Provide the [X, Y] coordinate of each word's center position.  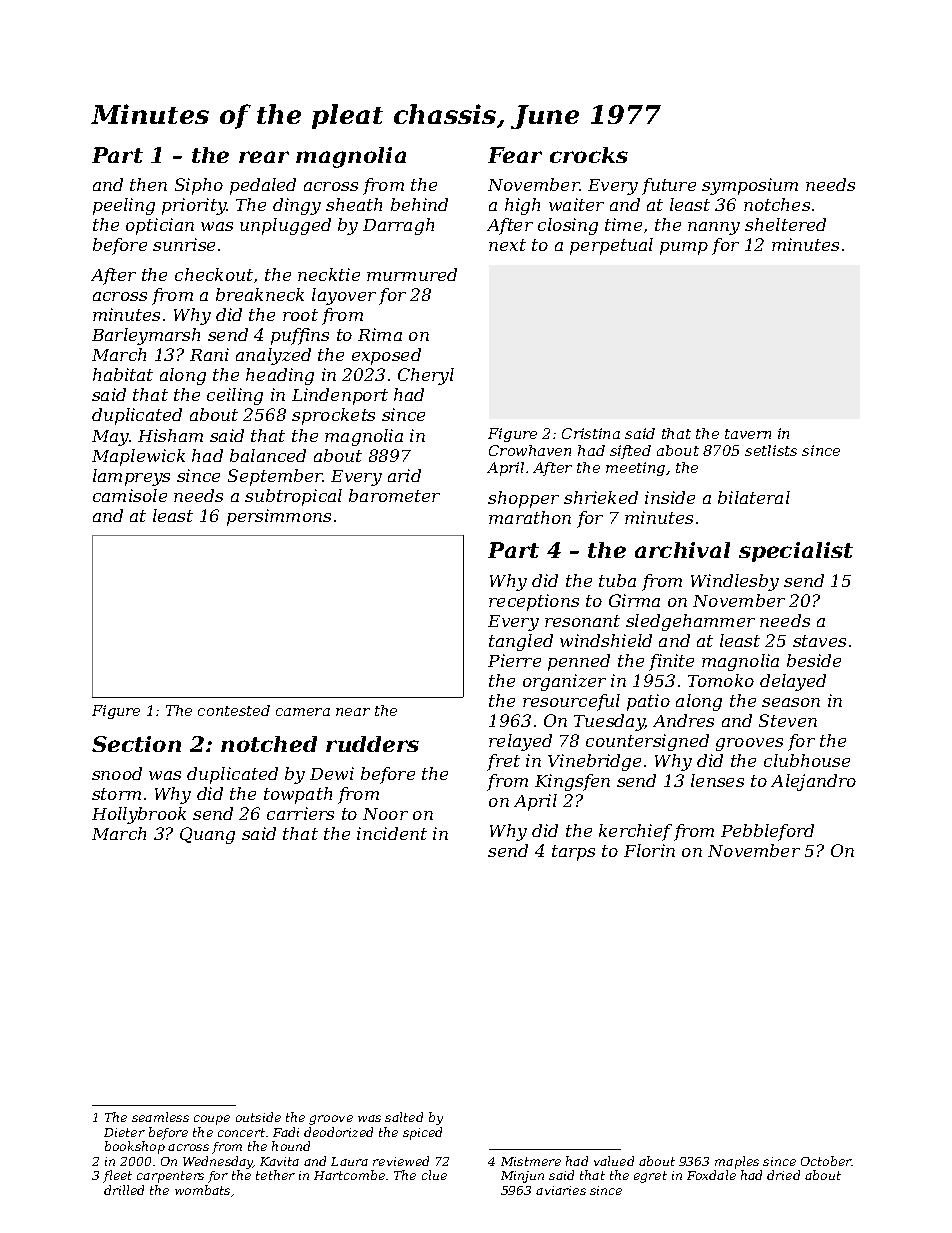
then [148, 184]
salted [404, 1117]
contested [234, 710]
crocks [589, 155]
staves [819, 641]
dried [783, 1175]
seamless [160, 1117]
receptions [534, 602]
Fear [515, 155]
